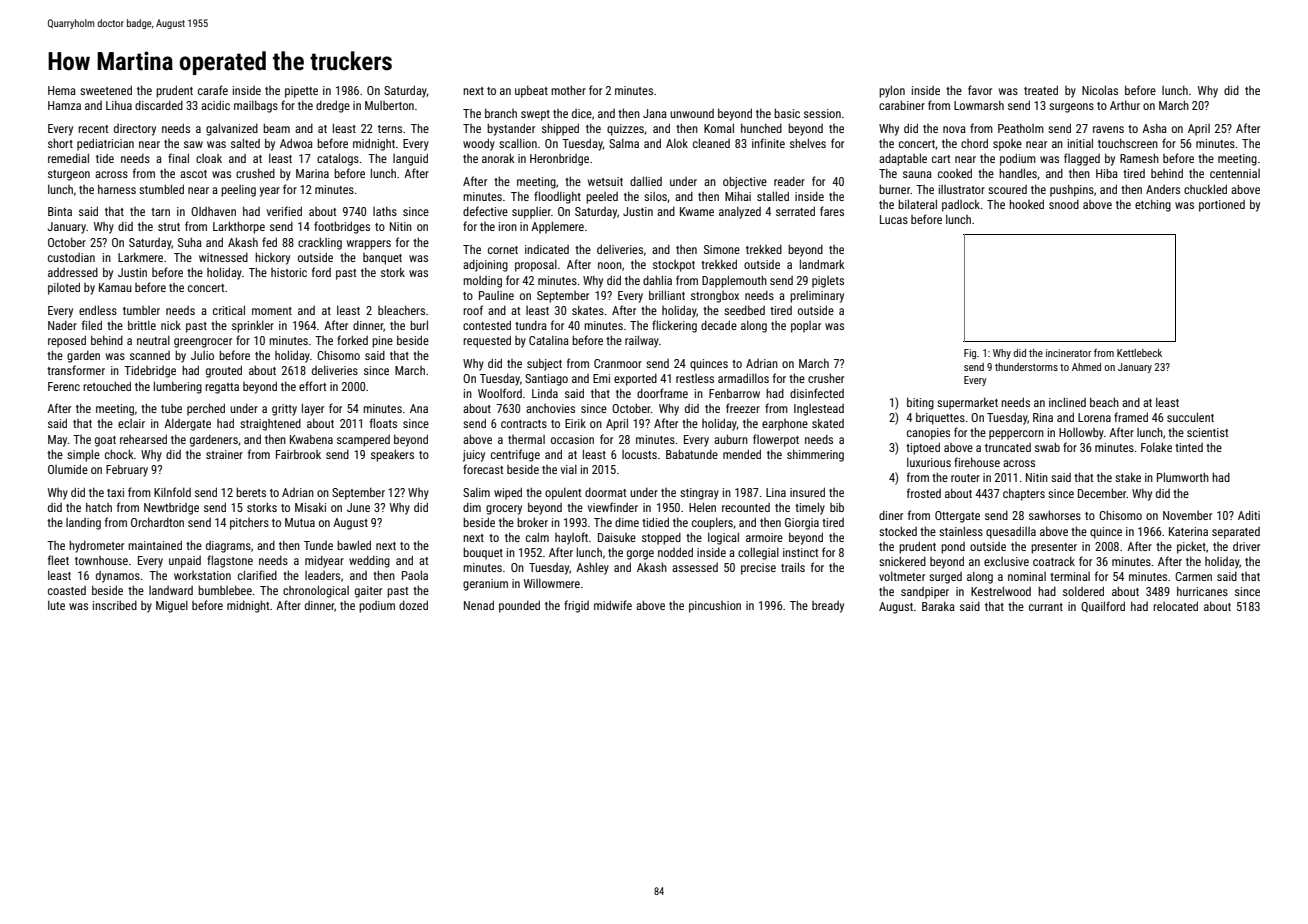 This screenshot has width=1308, height=924. What do you see at coordinates (1064, 204) in the screenshot?
I see `snood` at bounding box center [1064, 204].
